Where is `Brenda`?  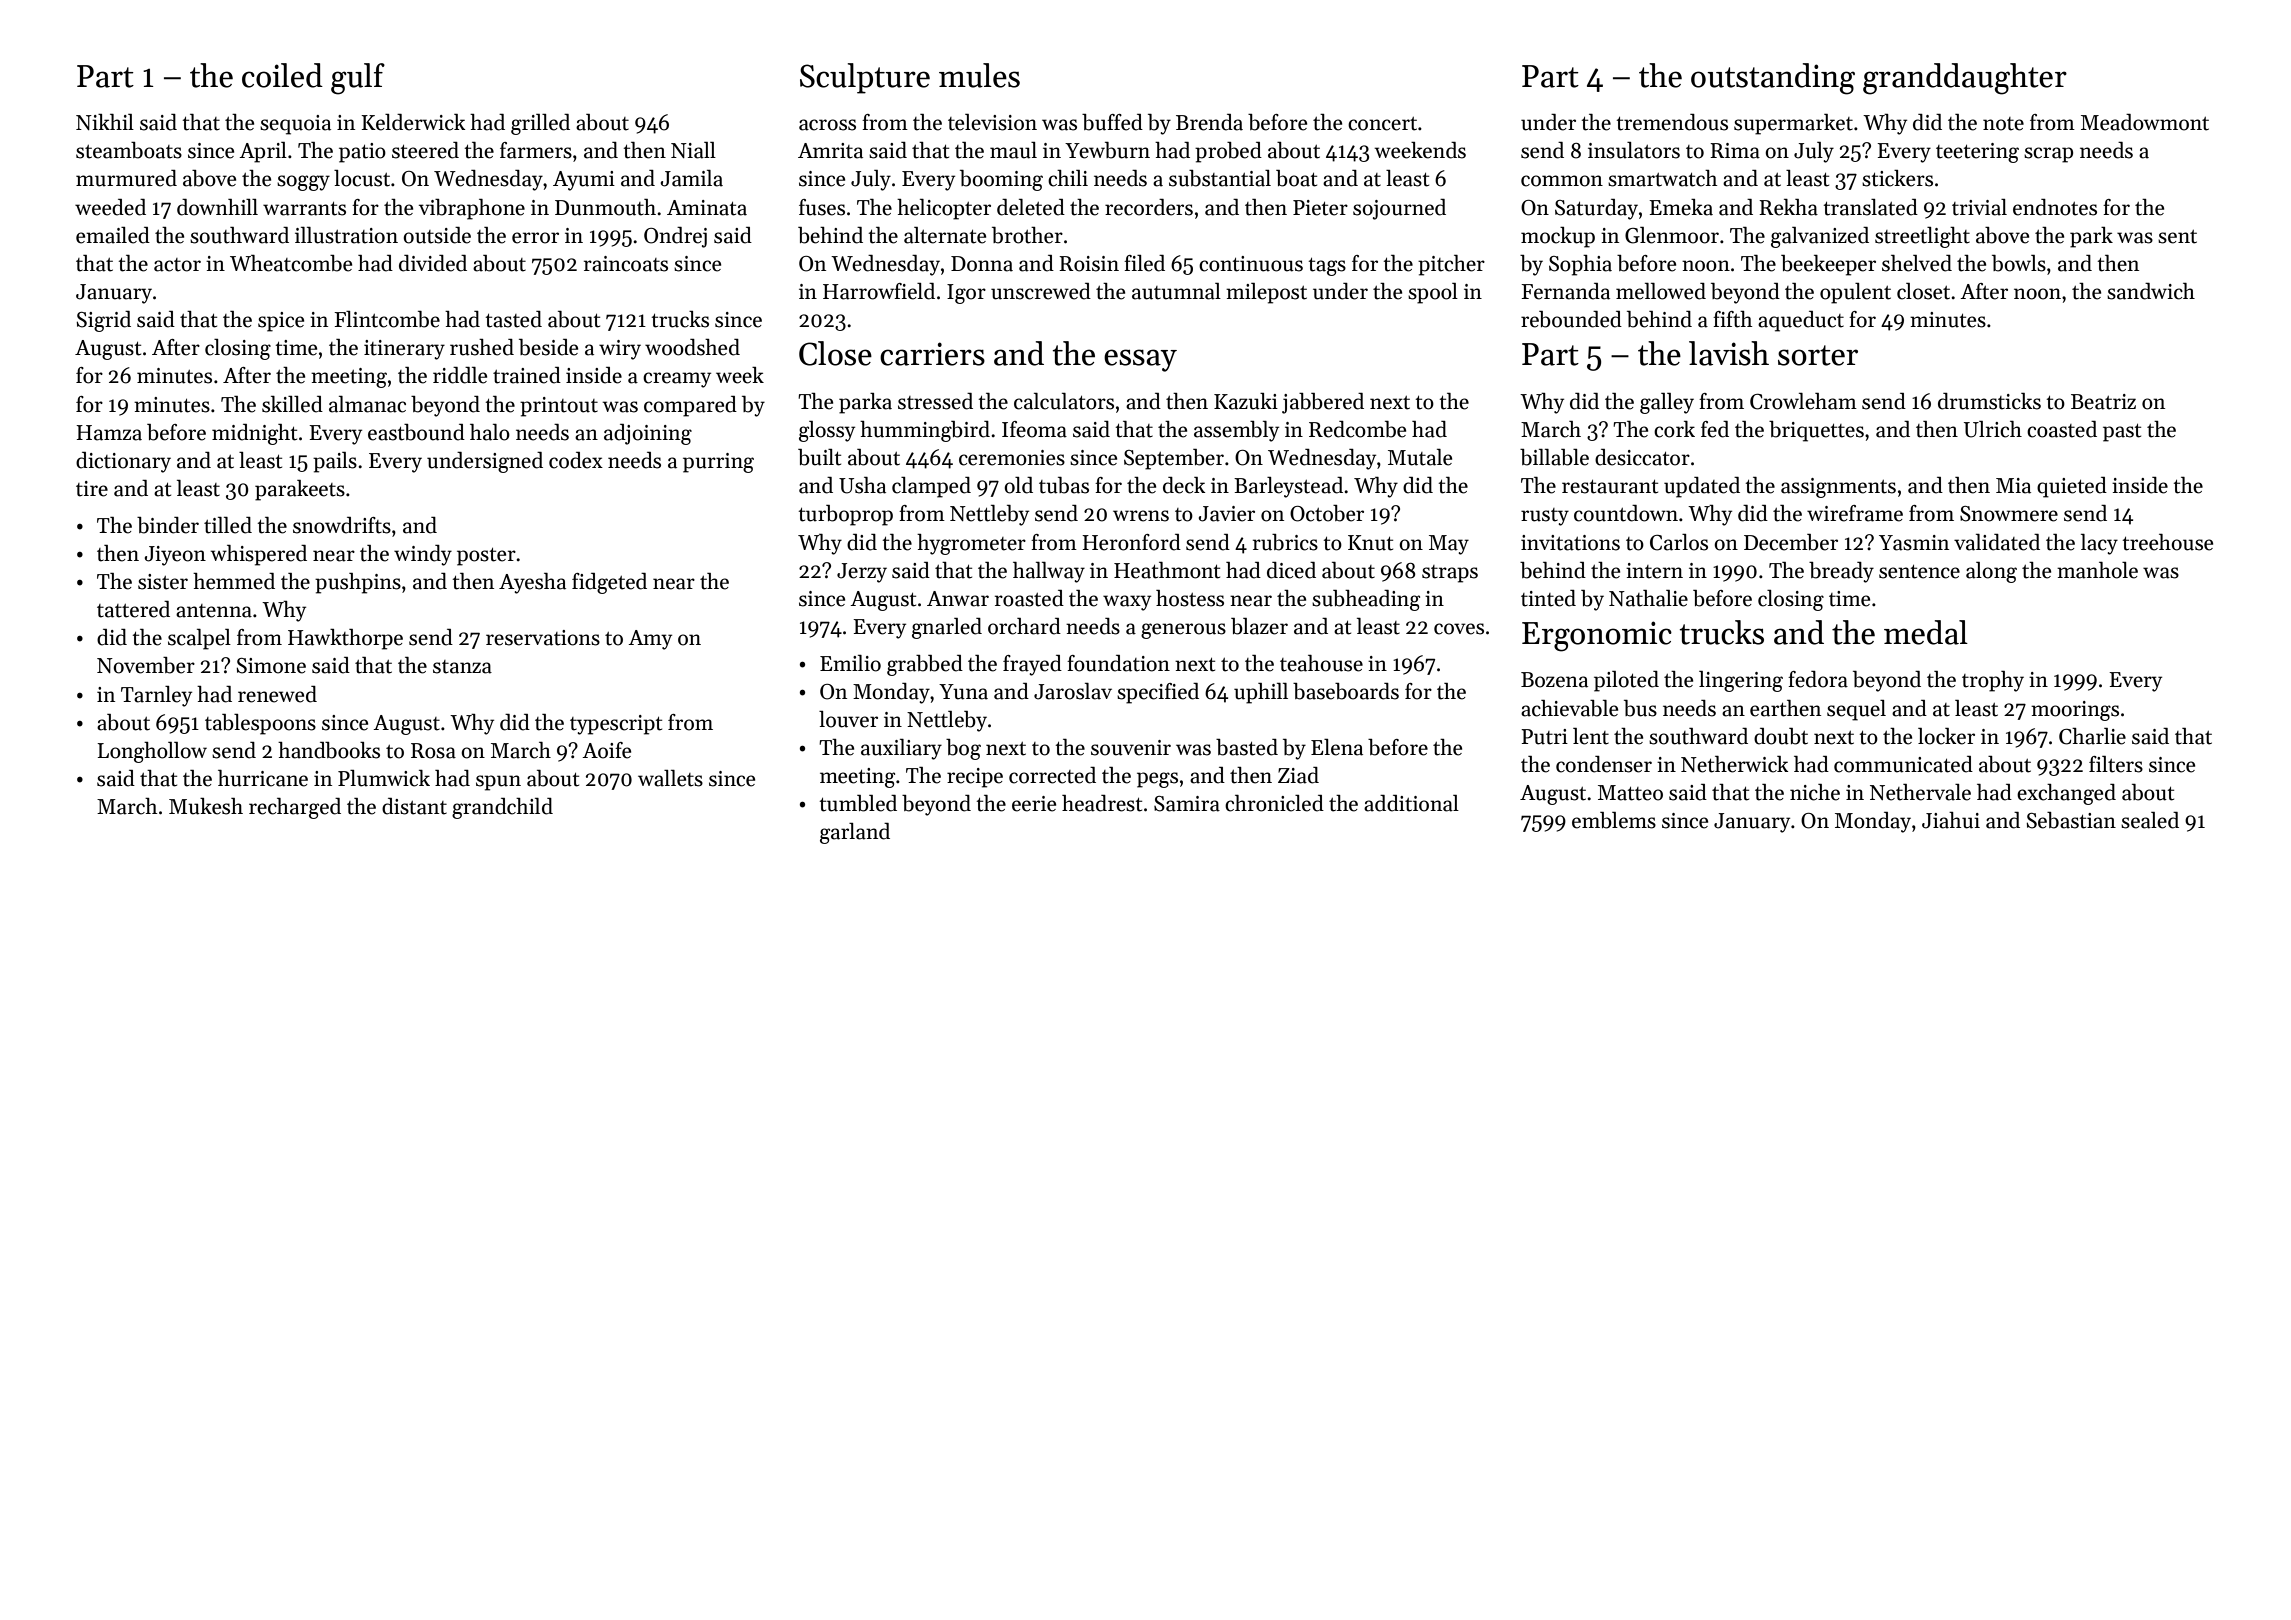 Brenda is located at coordinates (1209, 122).
